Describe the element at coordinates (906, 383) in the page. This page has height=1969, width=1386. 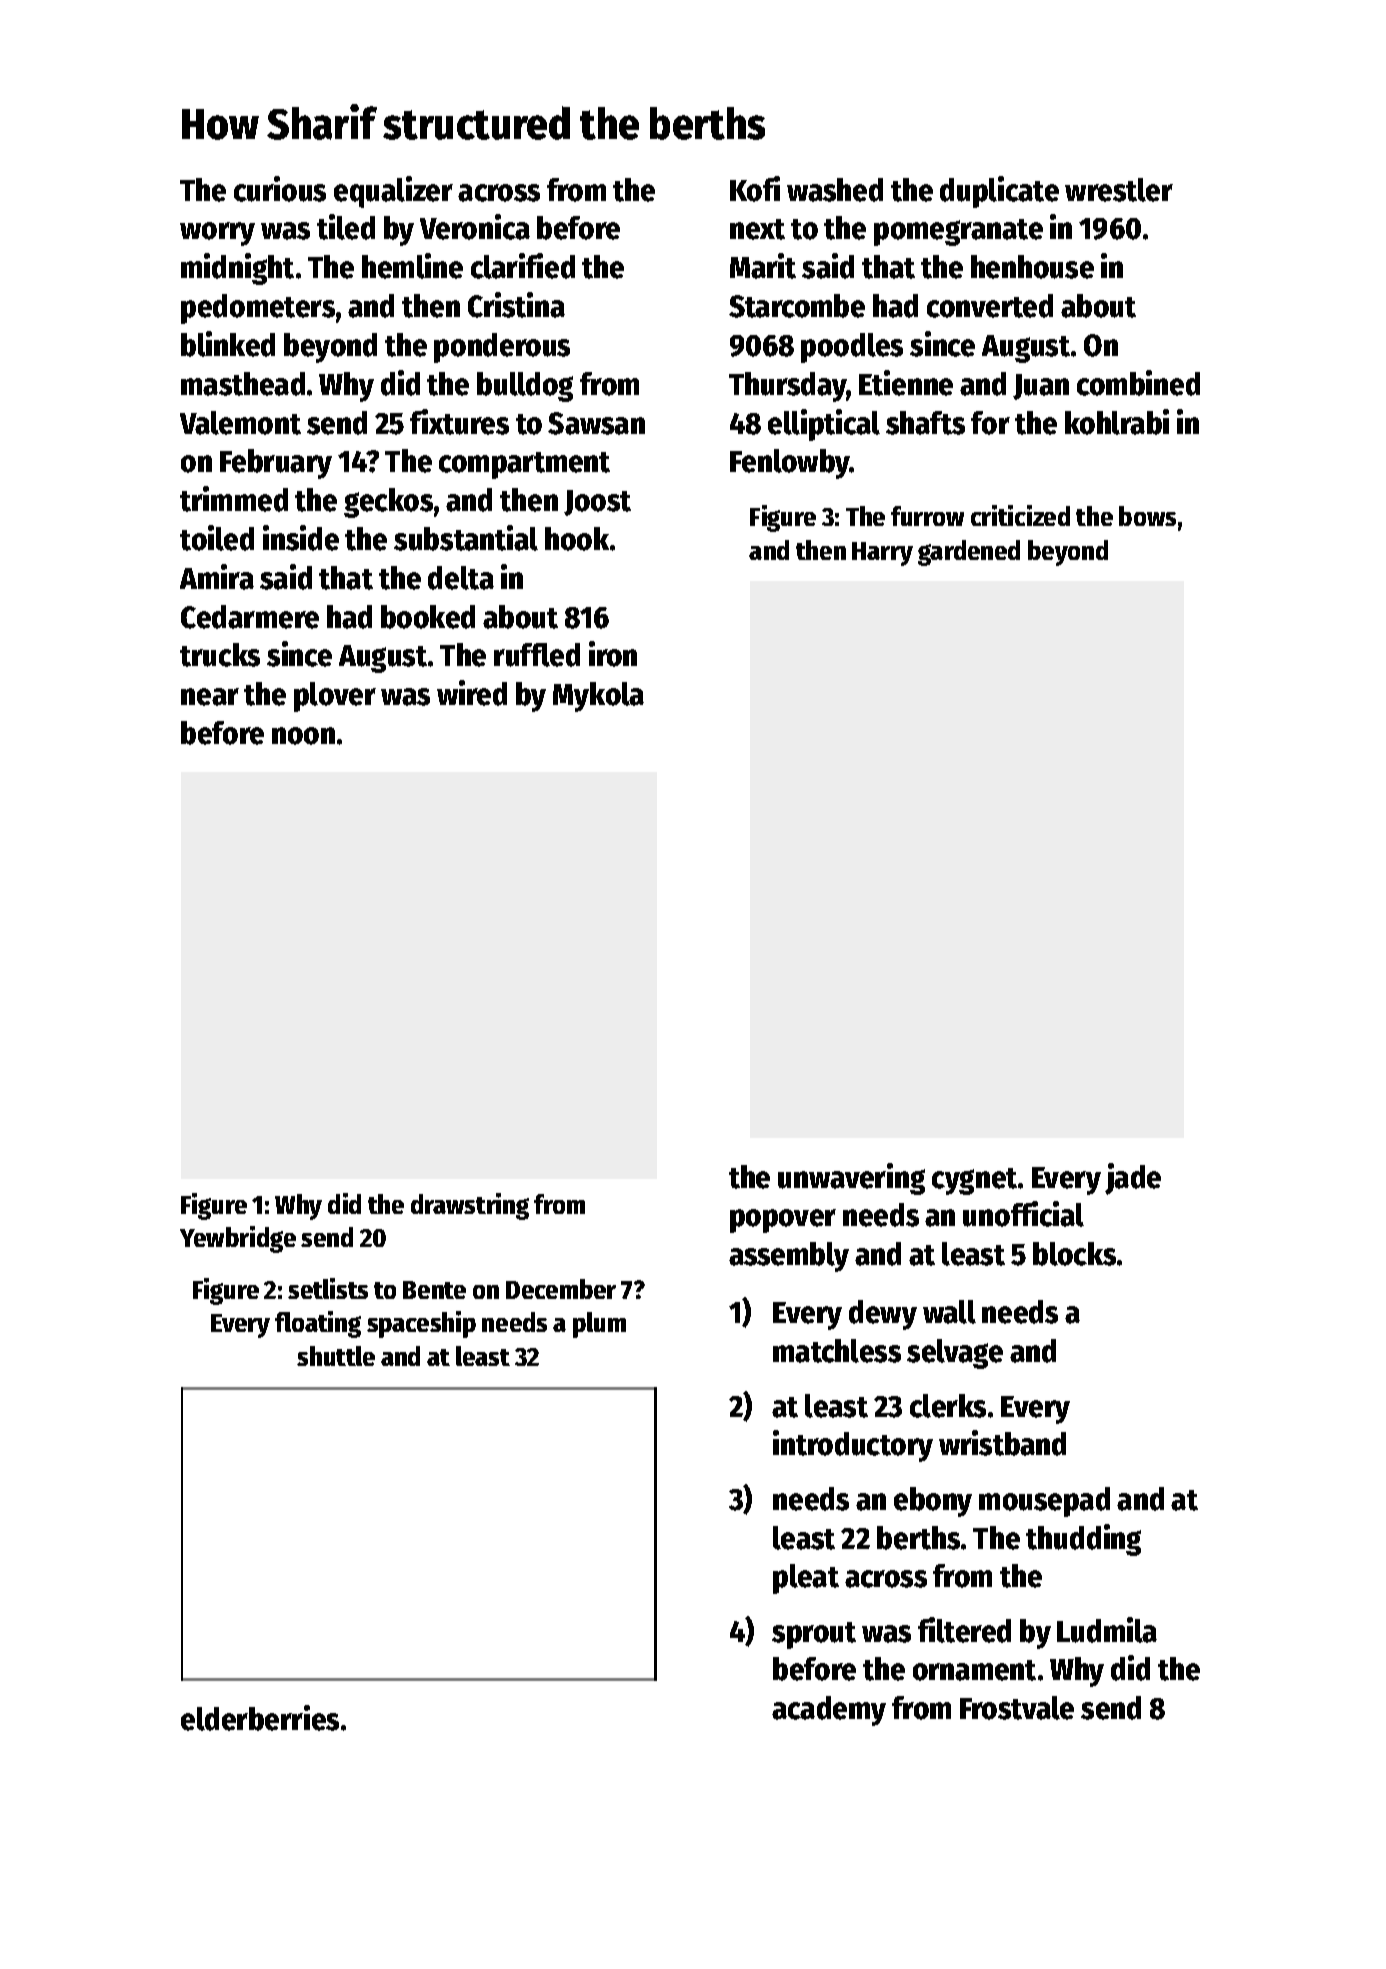
I see `Etienne` at that location.
